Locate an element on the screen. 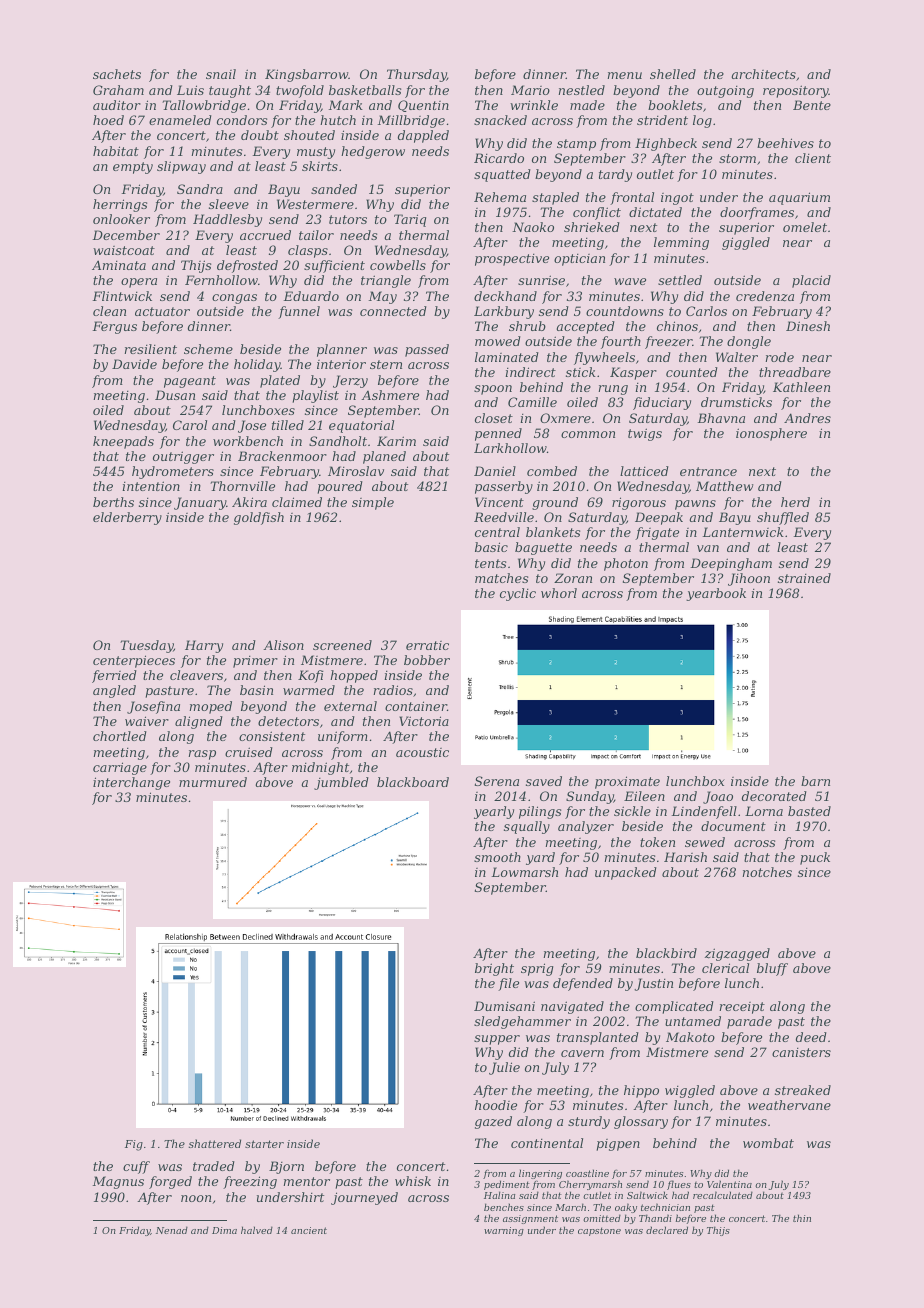 Image resolution: width=924 pixels, height=1308 pixels. Harry is located at coordinates (204, 646).
